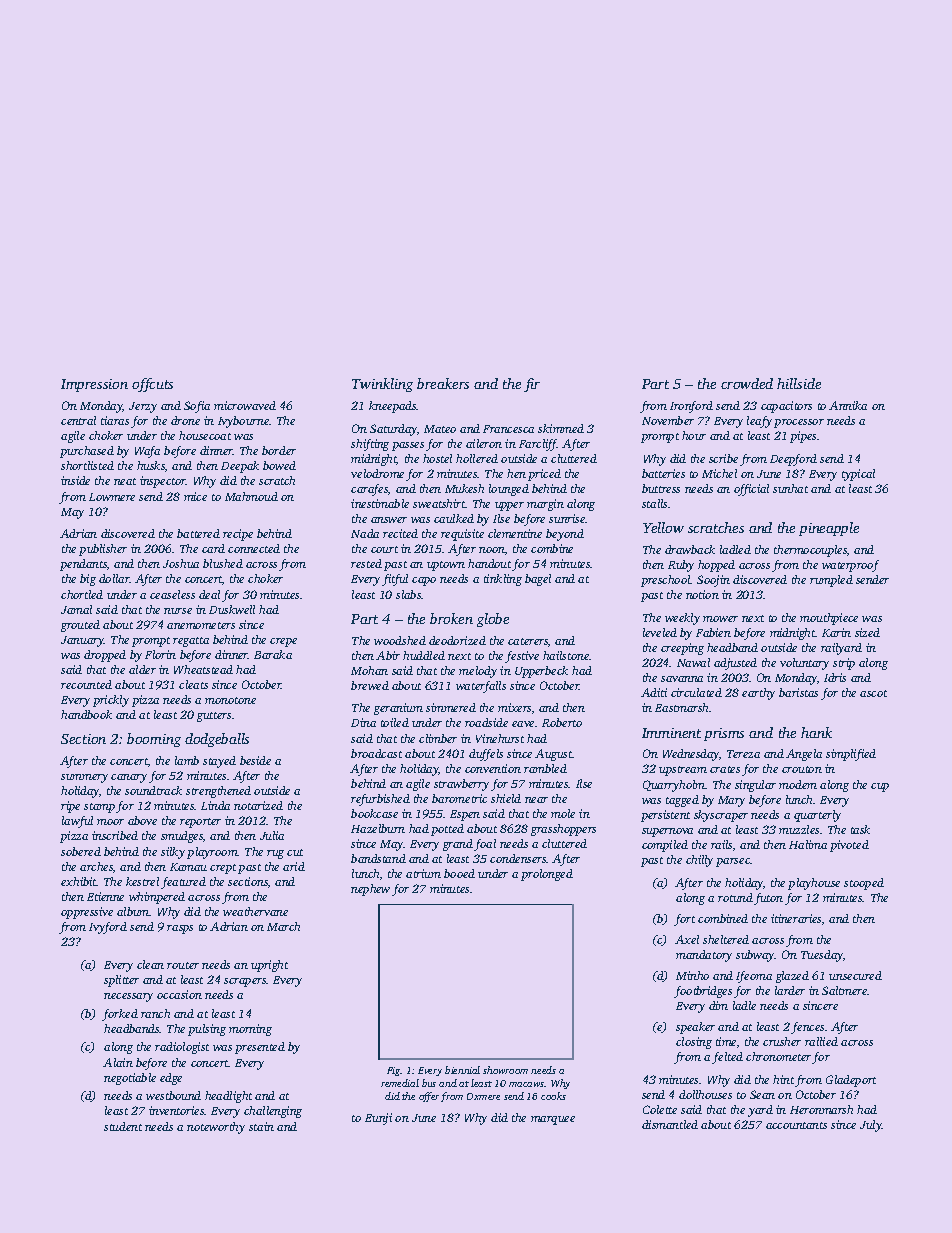 This screenshot has width=952, height=1233. I want to click on pulsing, so click(207, 1030).
